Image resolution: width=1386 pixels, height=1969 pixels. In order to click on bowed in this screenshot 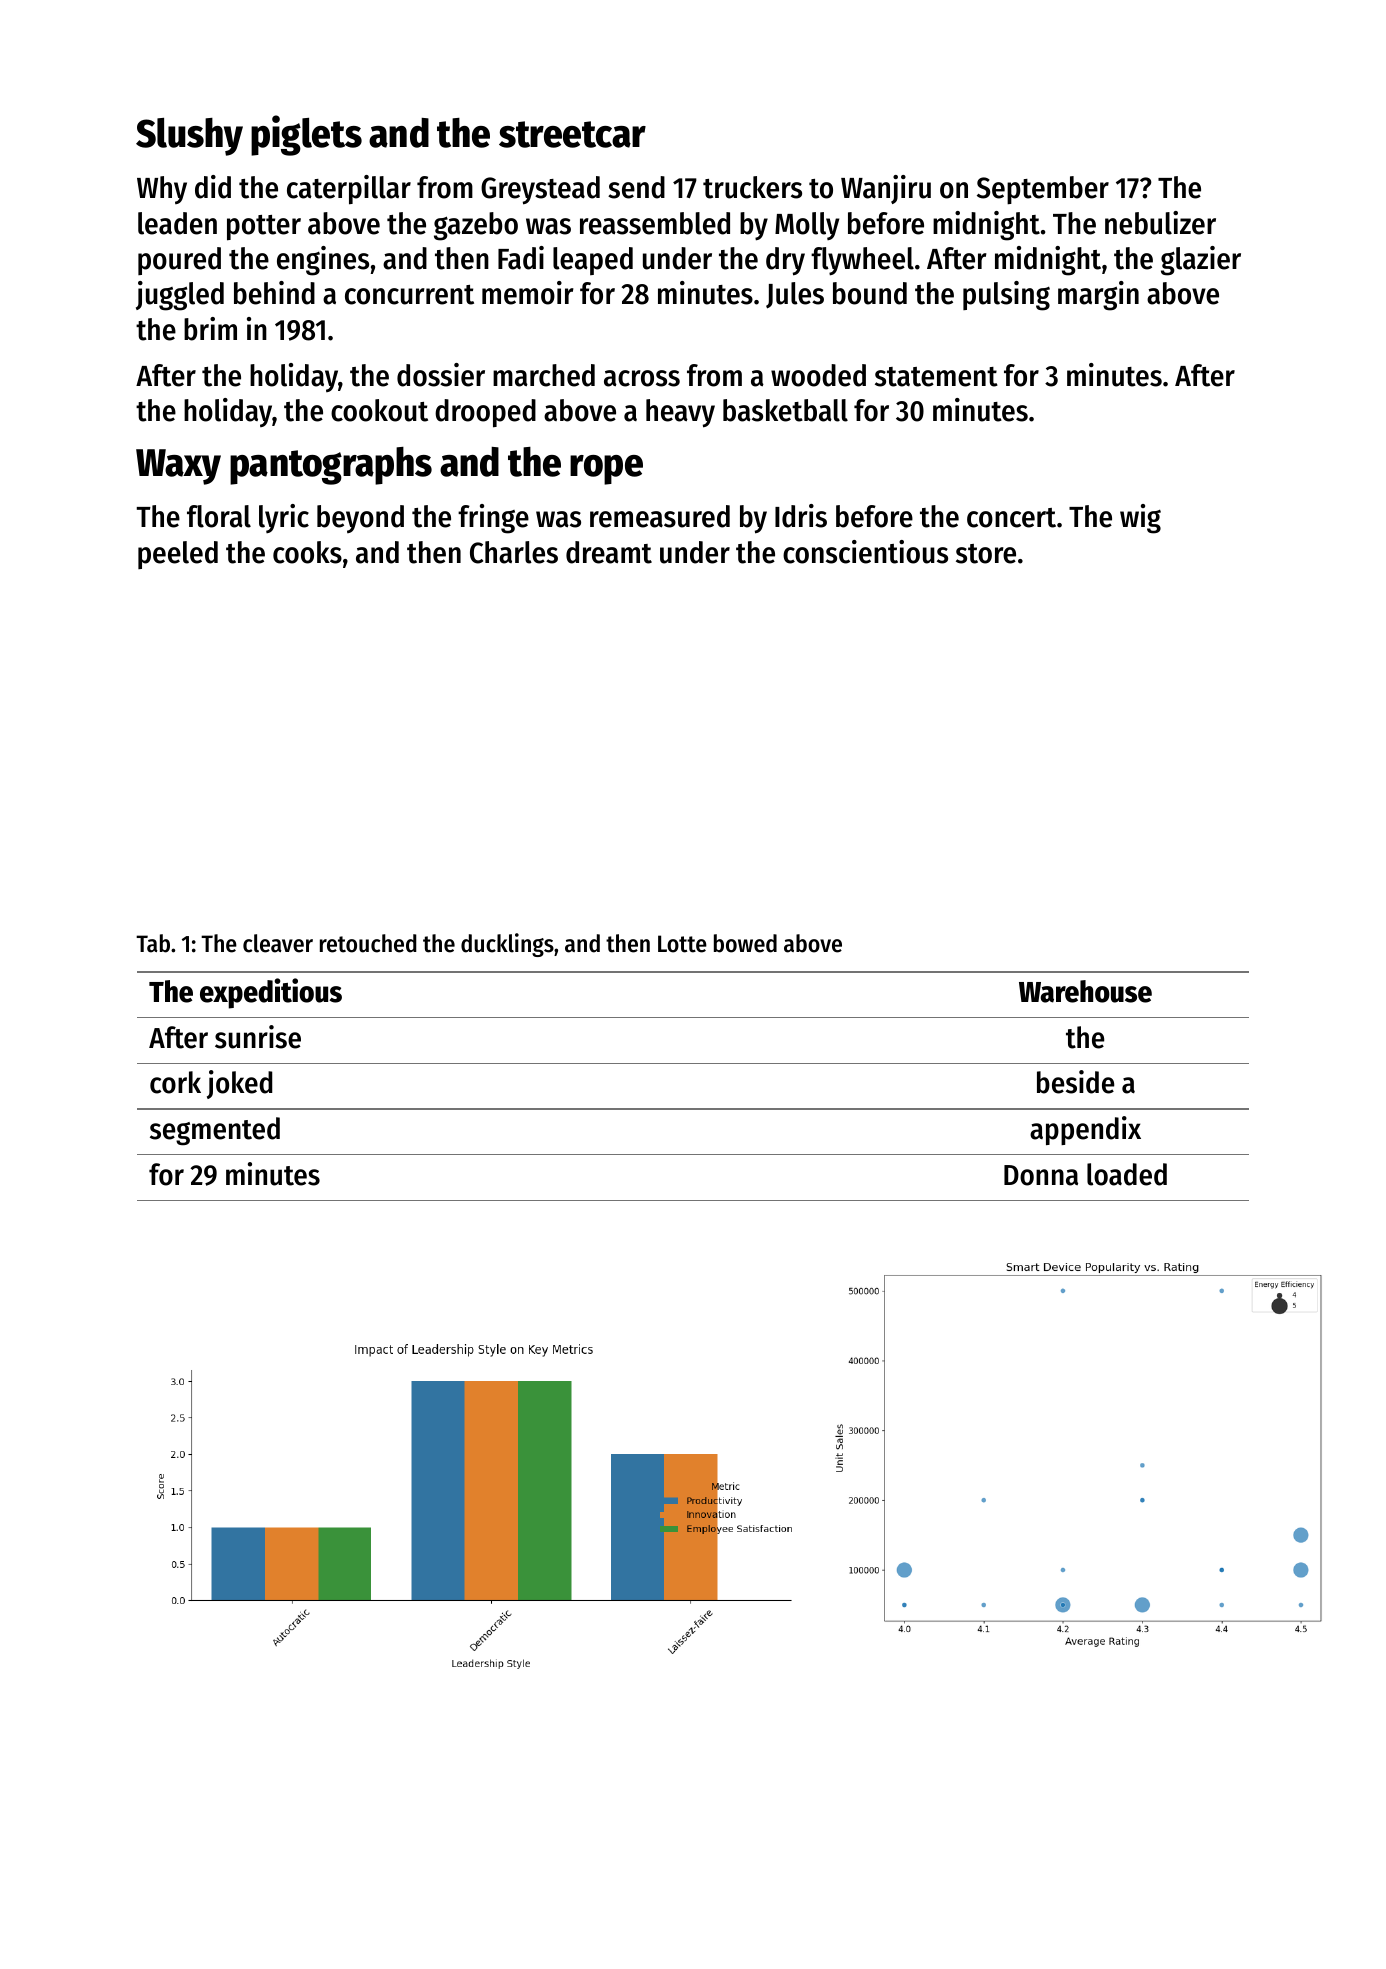, I will do `click(745, 943)`.
